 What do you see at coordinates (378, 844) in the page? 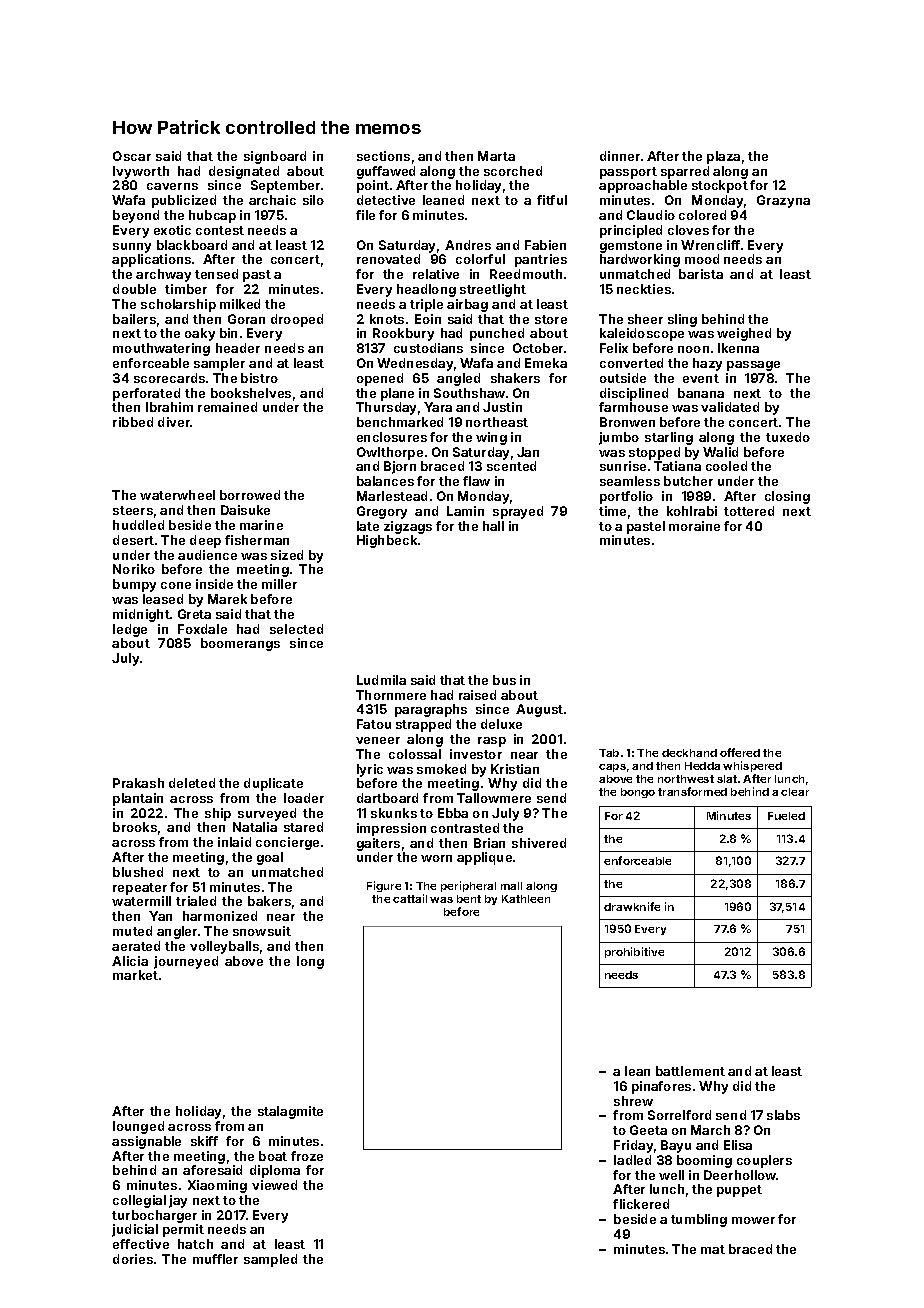
I see `gaiters` at bounding box center [378, 844].
